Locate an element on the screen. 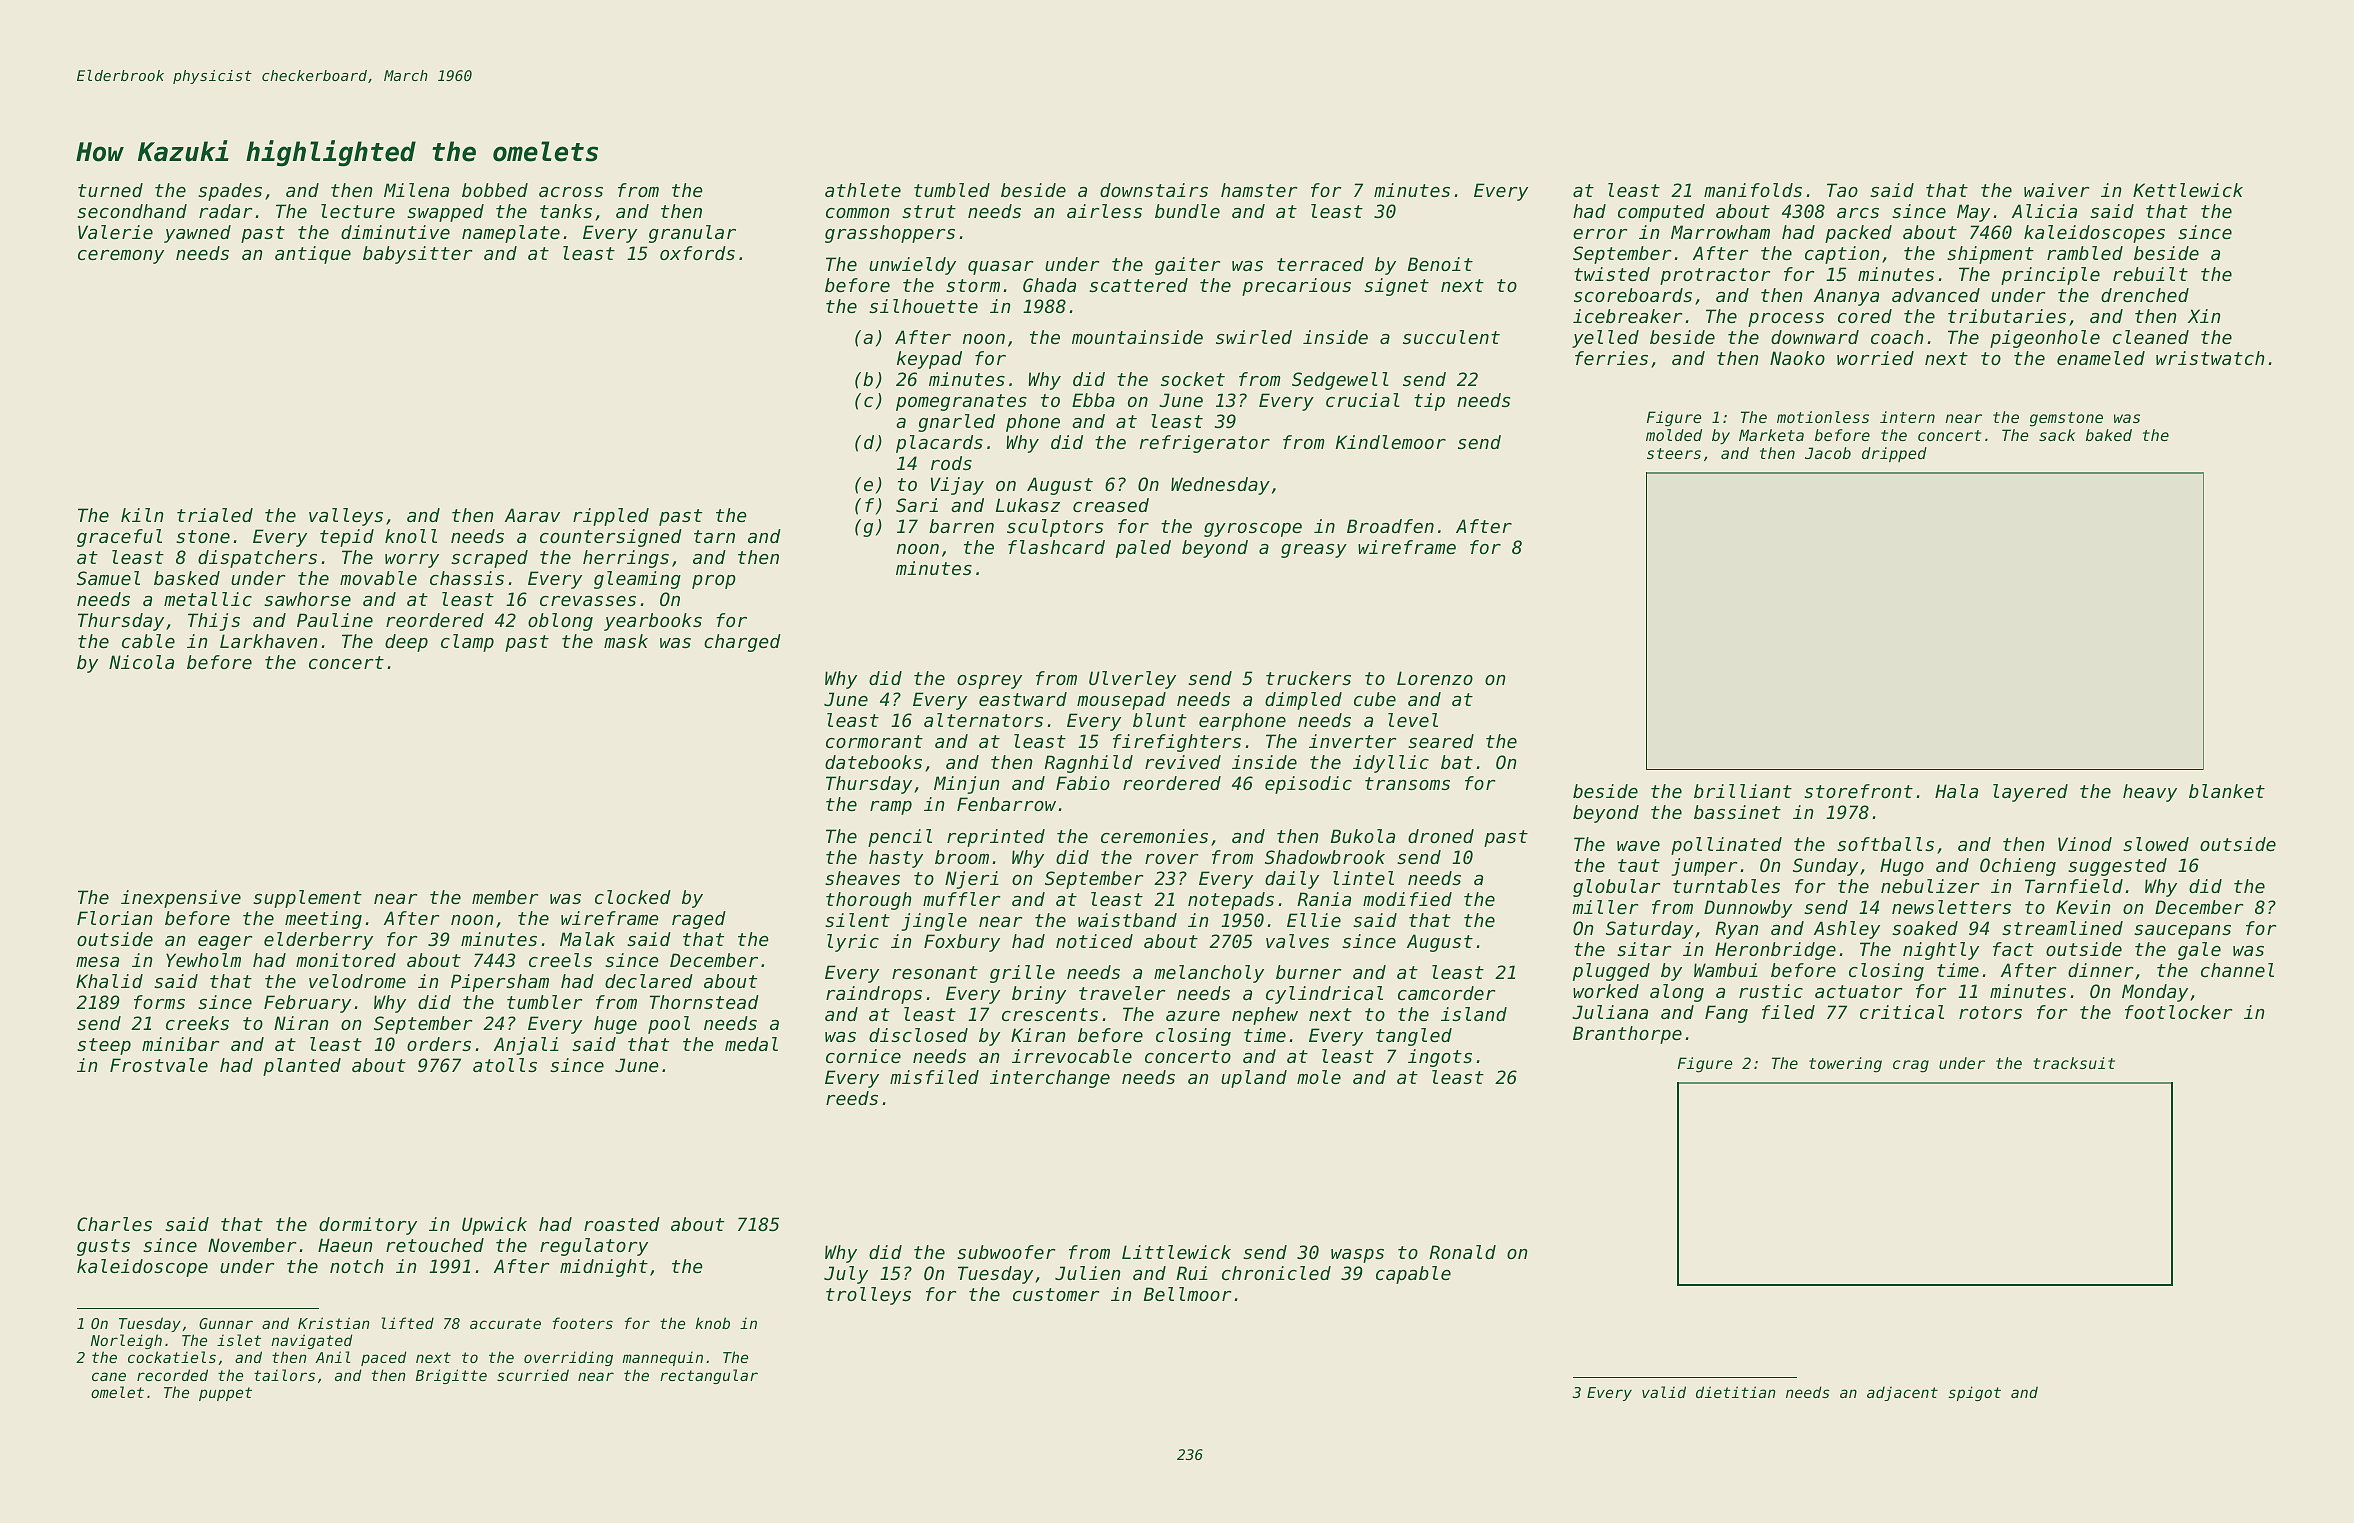  planted is located at coordinates (302, 1067).
